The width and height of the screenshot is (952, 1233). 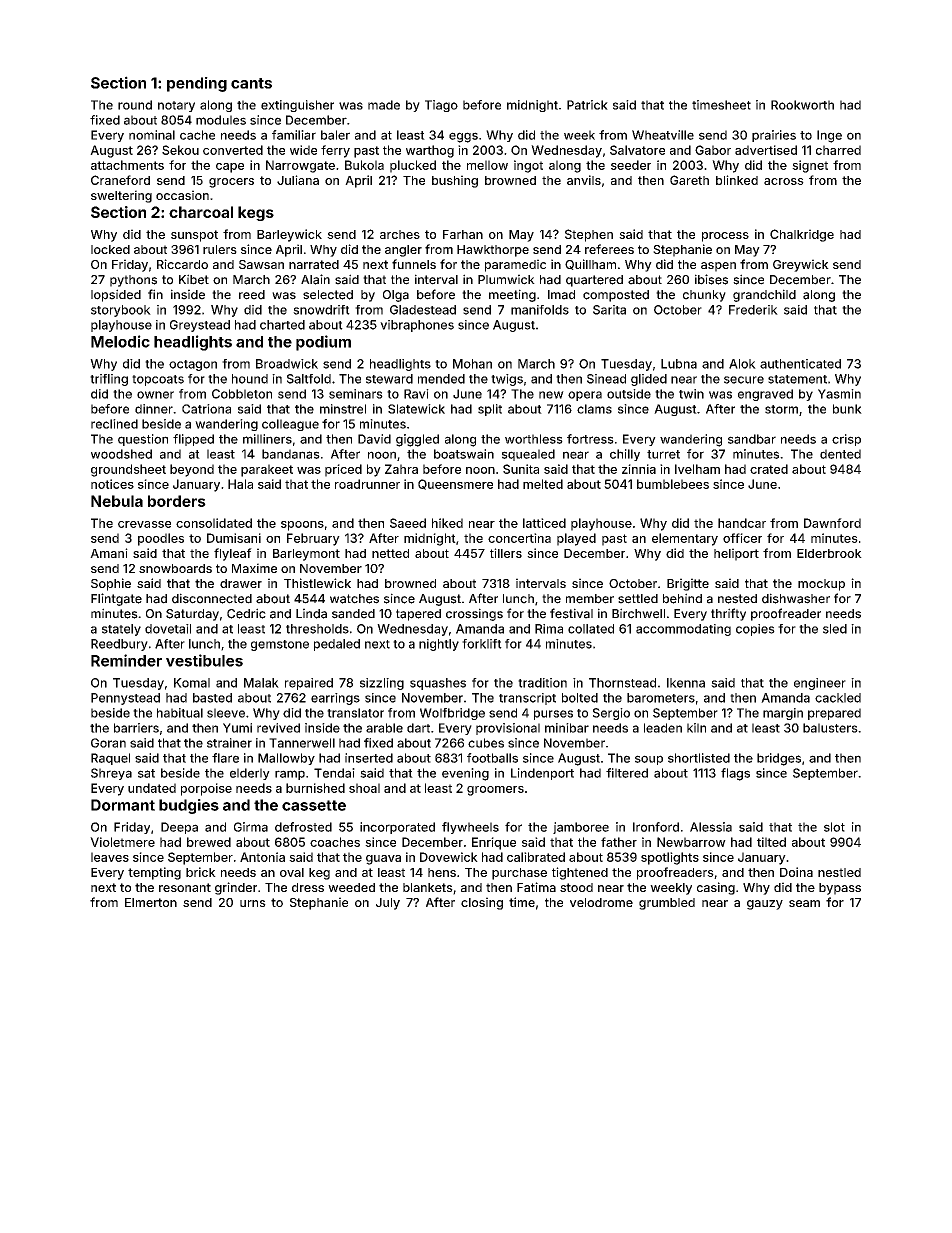 What do you see at coordinates (486, 743) in the screenshot?
I see `cubes` at bounding box center [486, 743].
